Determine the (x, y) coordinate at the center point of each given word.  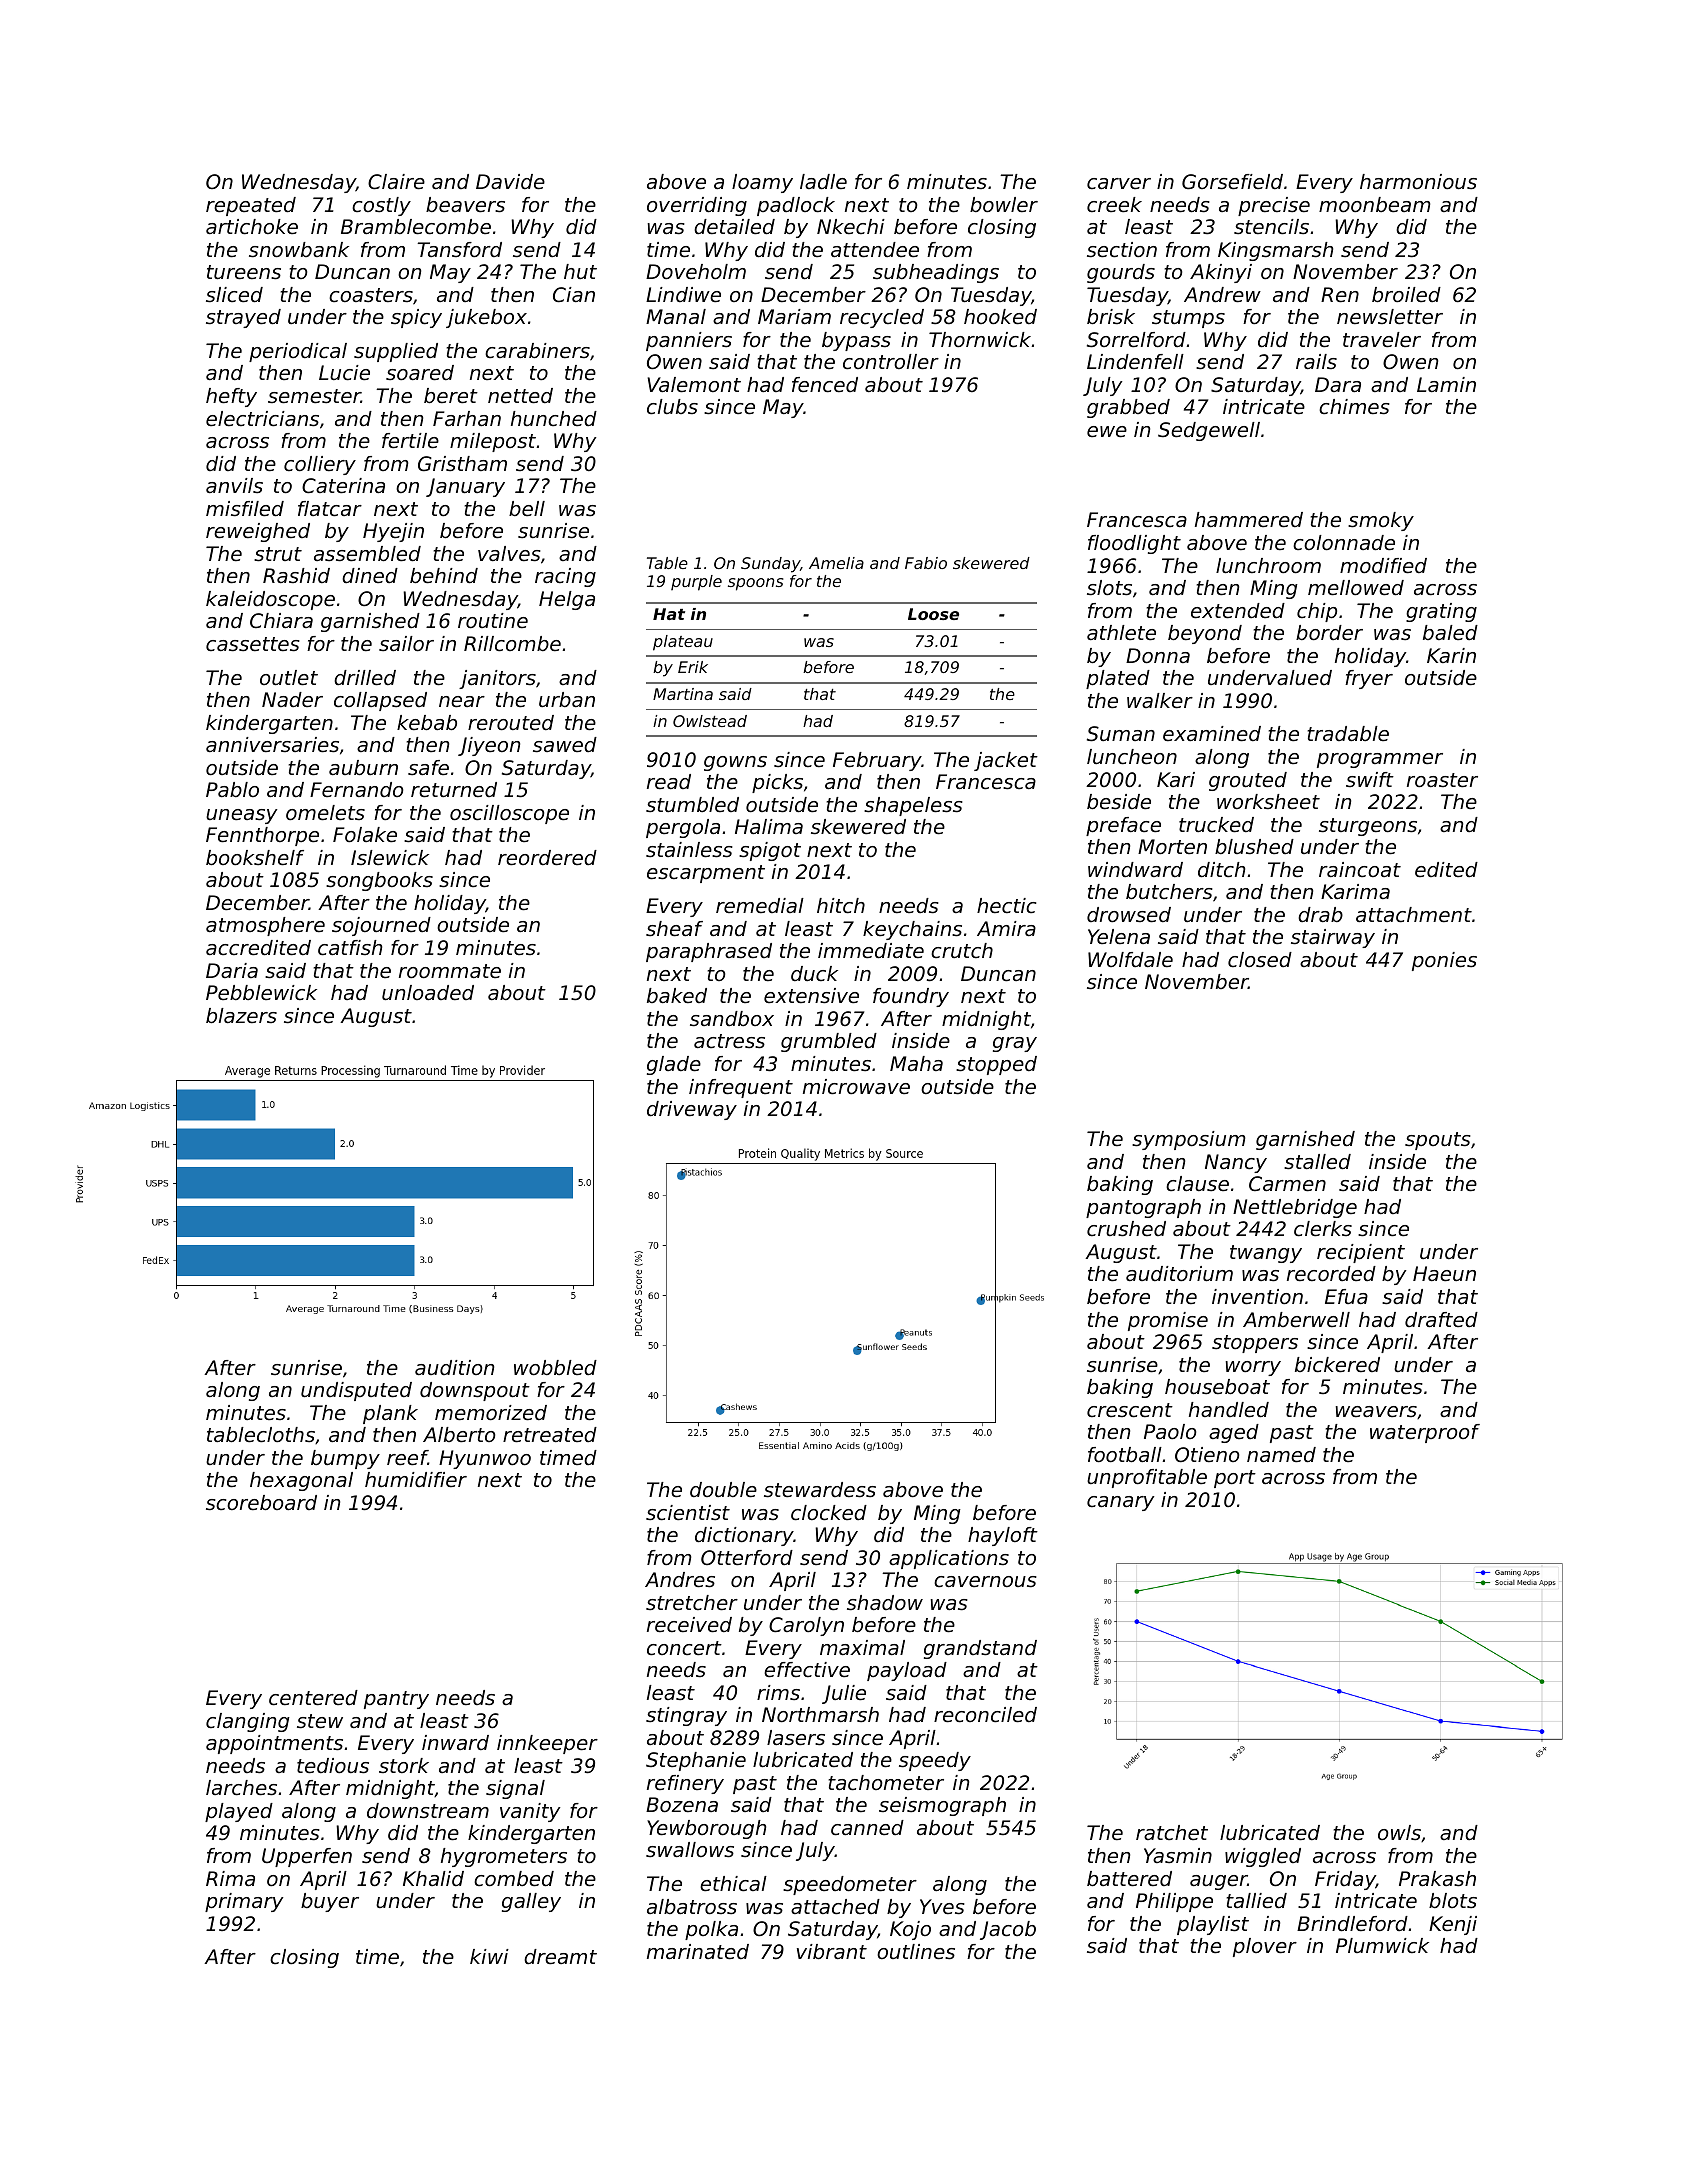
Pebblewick (261, 993)
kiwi (489, 1956)
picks (777, 783)
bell (527, 508)
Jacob (1008, 1930)
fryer (1369, 679)
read (669, 782)
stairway (1333, 938)
